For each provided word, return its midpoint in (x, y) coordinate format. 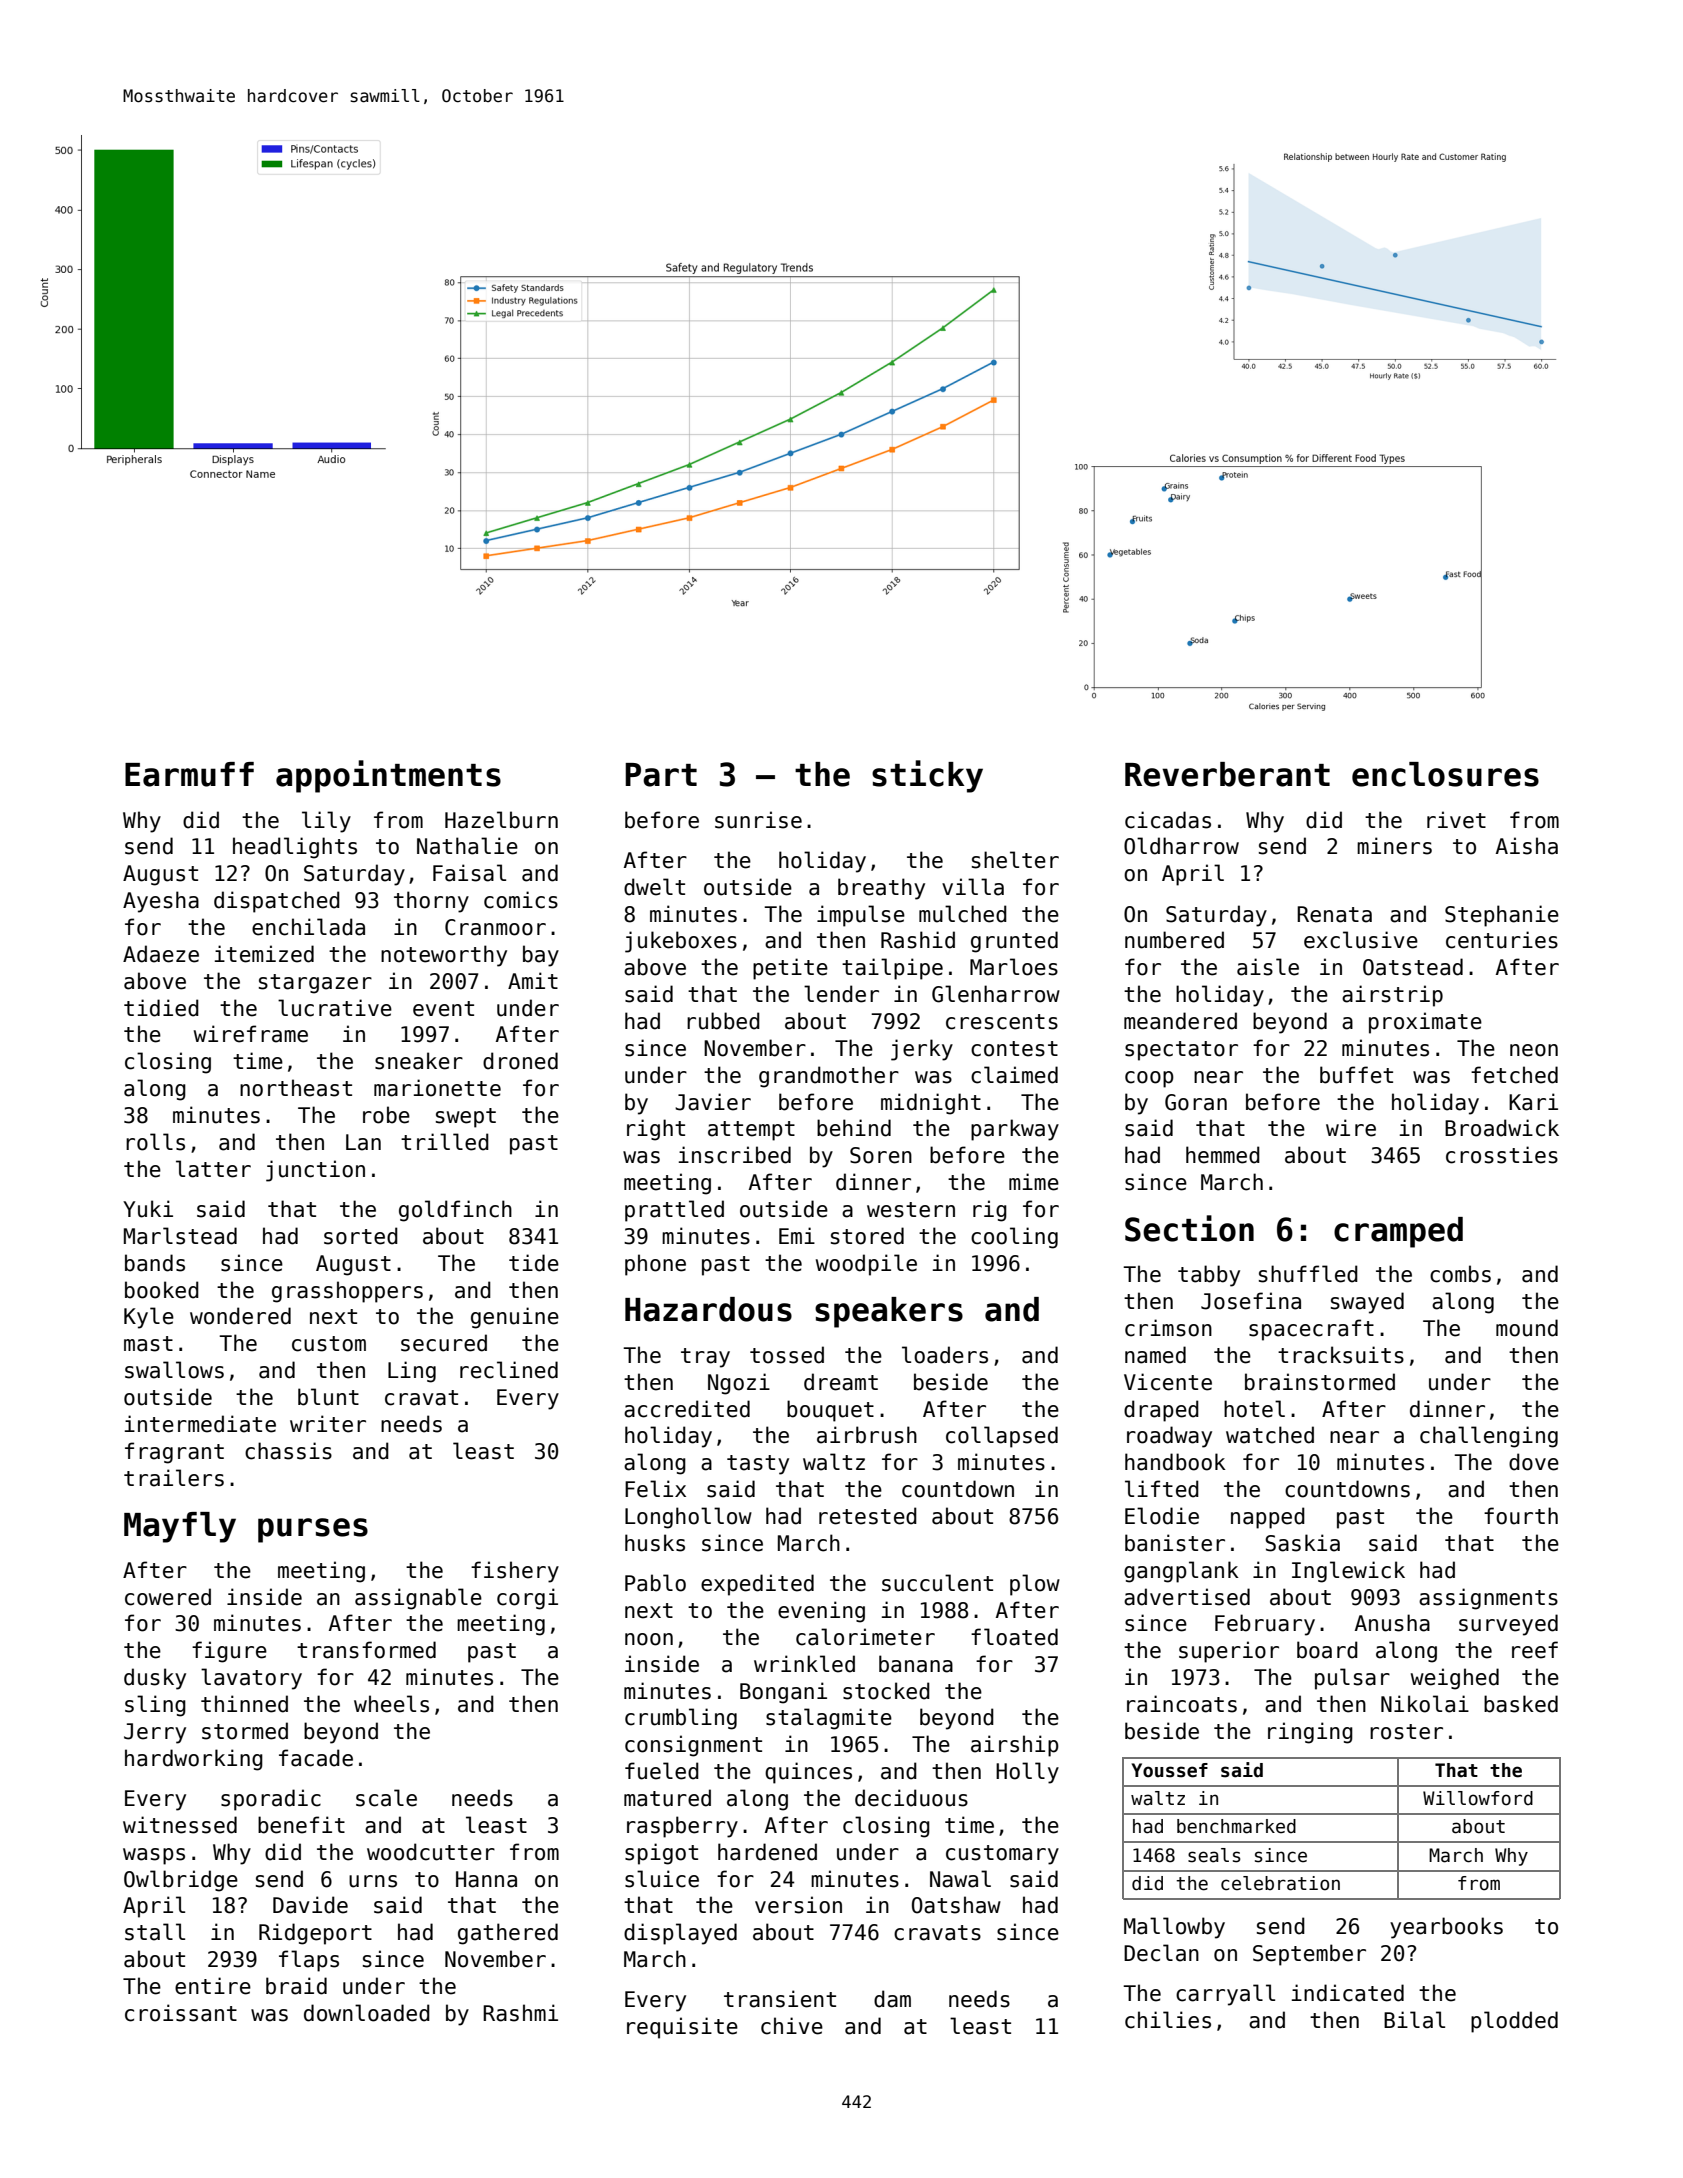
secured (444, 1343)
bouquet (830, 1411)
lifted (1162, 1489)
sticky (927, 776)
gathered (508, 1934)
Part (661, 775)
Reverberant (1227, 774)
